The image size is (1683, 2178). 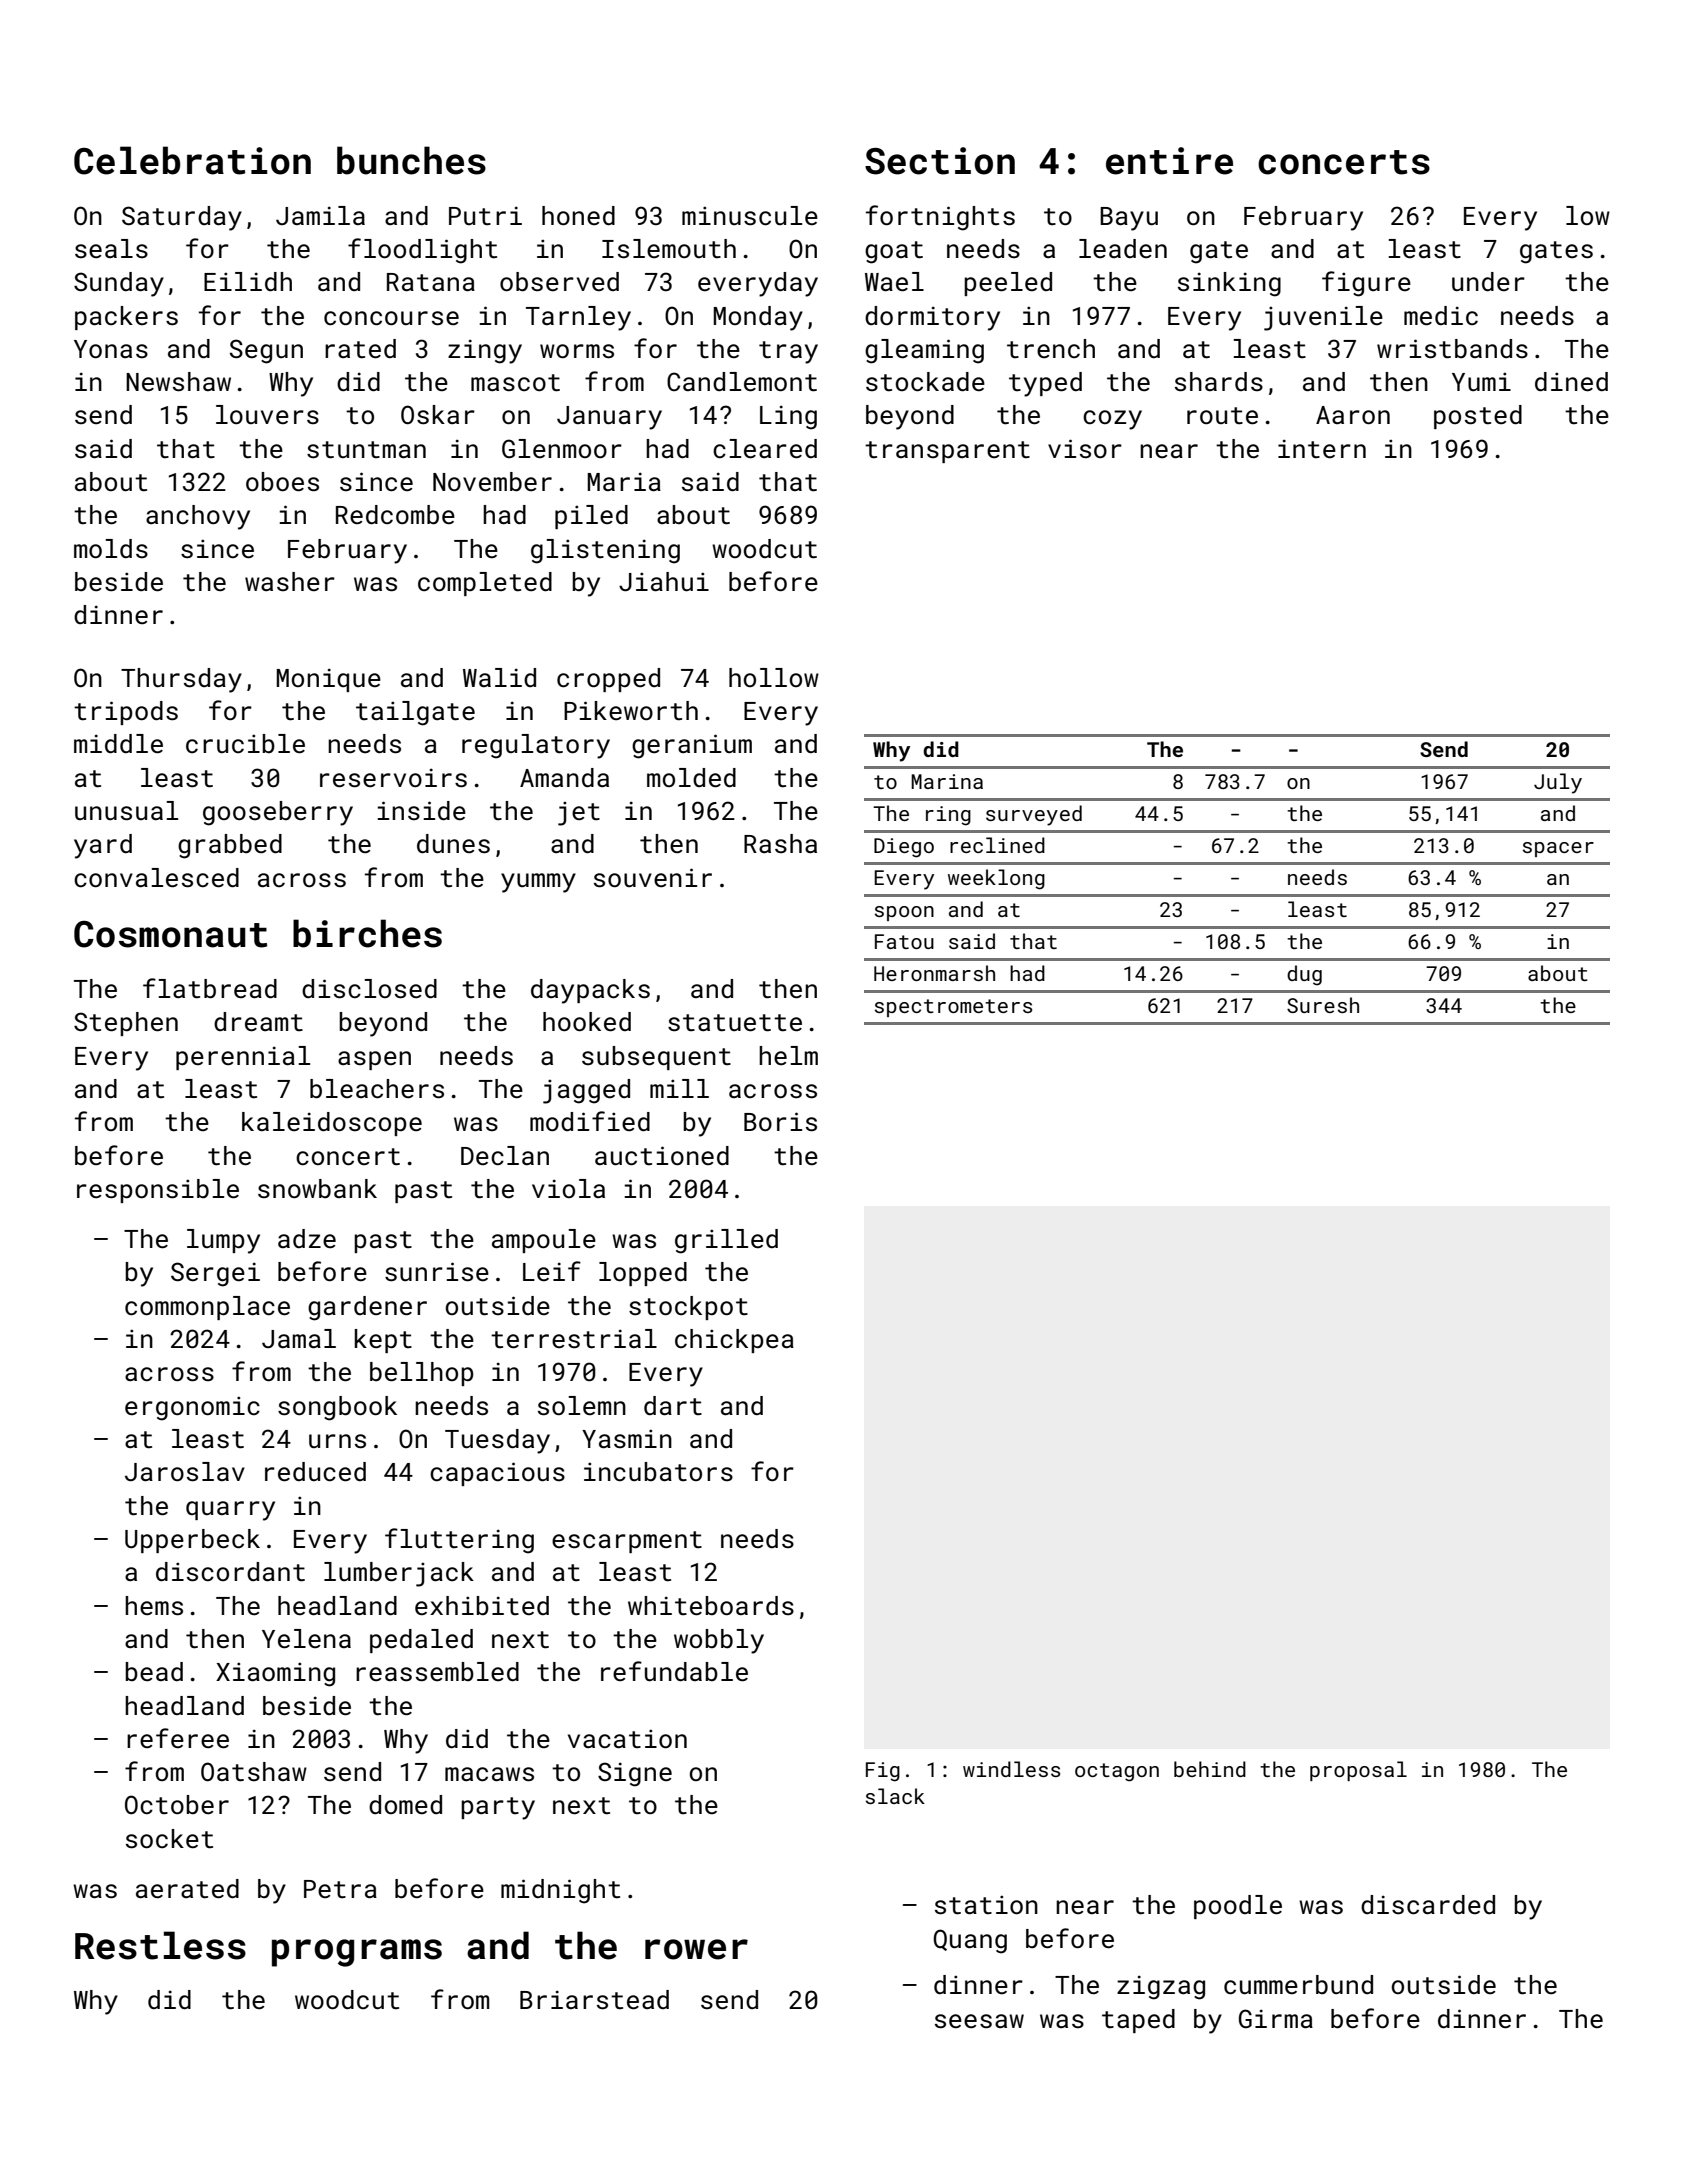 What do you see at coordinates (1034, 815) in the screenshot?
I see `surveyed` at bounding box center [1034, 815].
